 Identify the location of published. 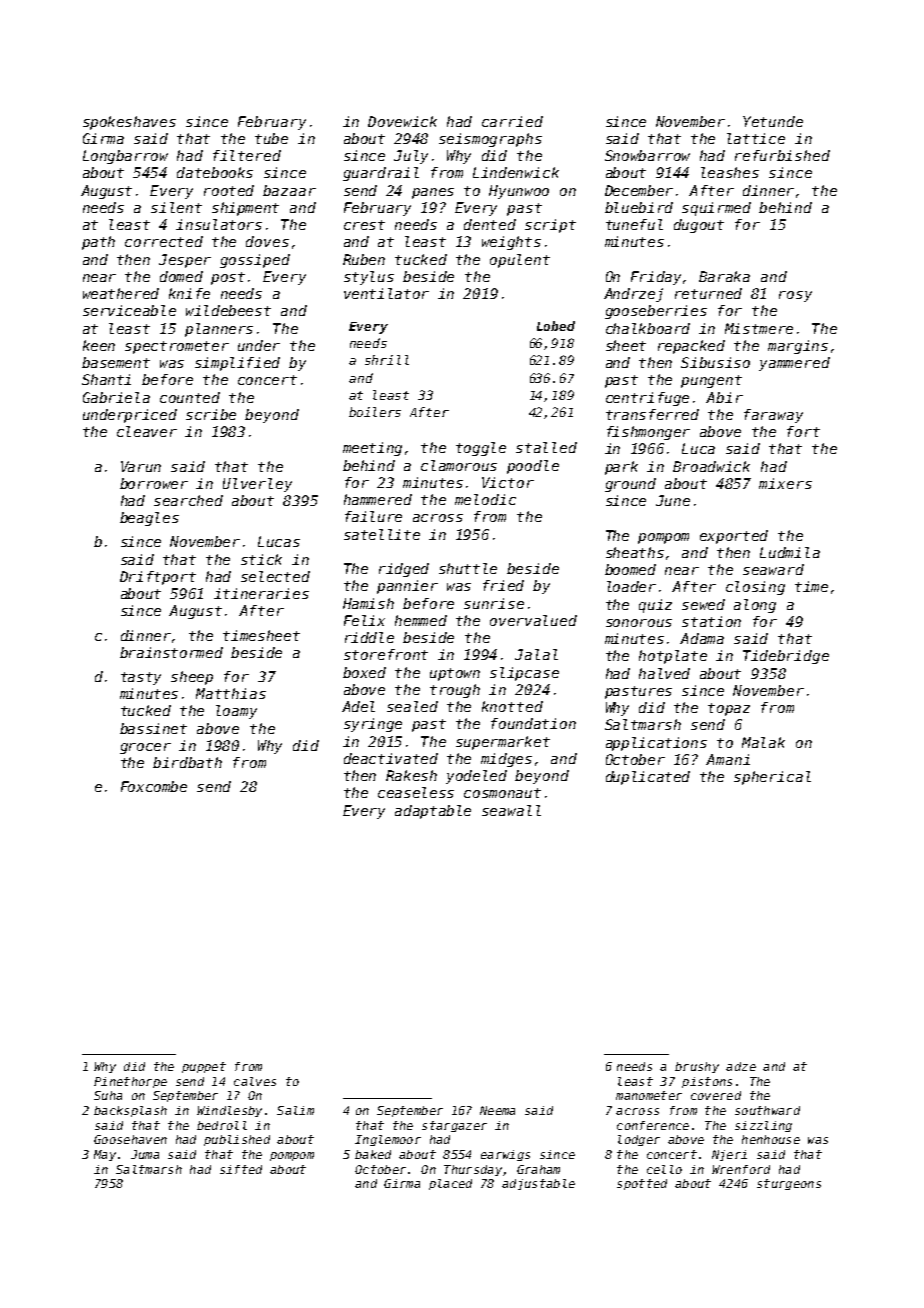
(237, 1140).
